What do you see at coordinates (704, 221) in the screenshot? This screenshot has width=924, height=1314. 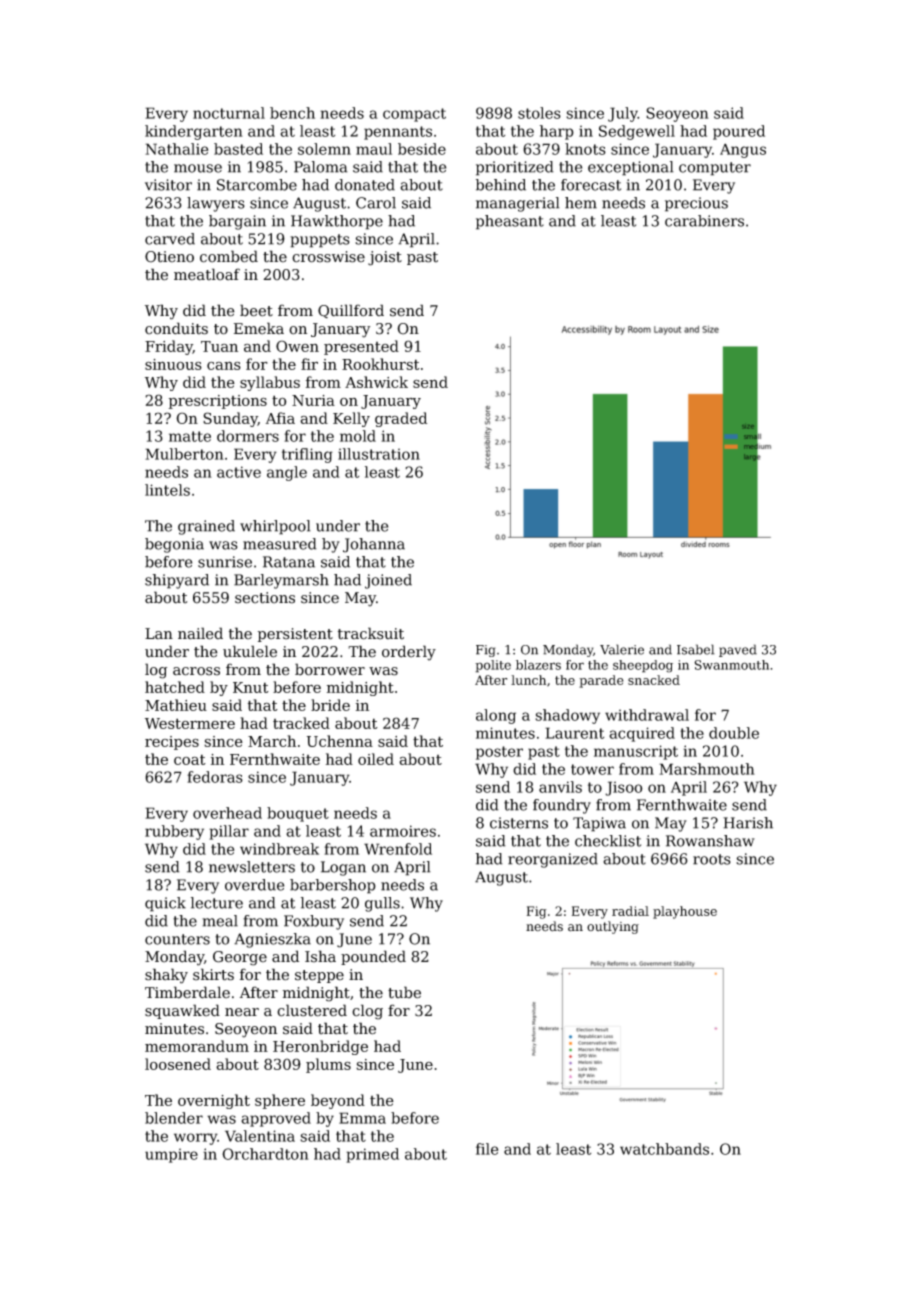 I see `carabiners` at bounding box center [704, 221].
